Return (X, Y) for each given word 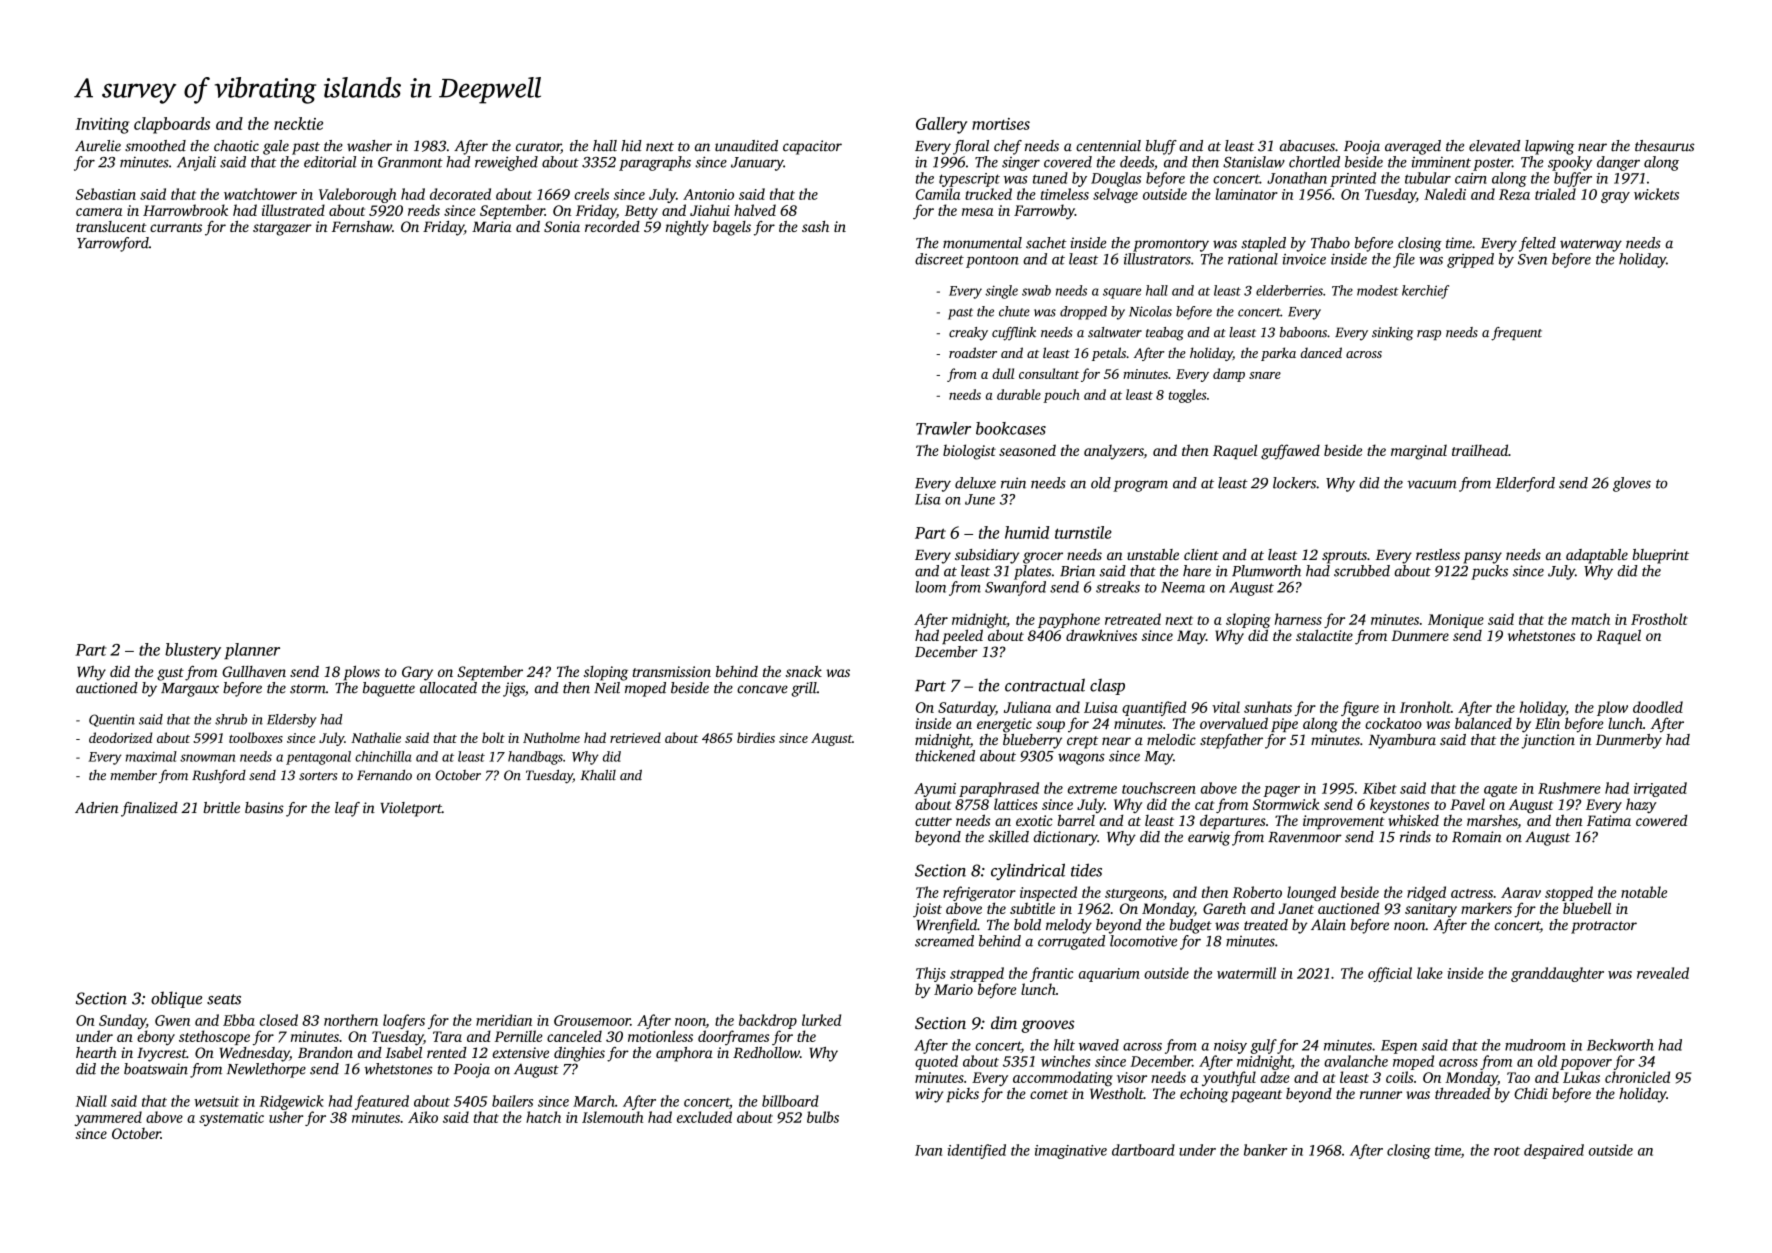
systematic (231, 1119)
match (1591, 619)
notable (1644, 892)
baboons (1303, 332)
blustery (193, 651)
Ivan (928, 1150)
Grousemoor (592, 1020)
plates (1032, 572)
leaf (347, 809)
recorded (612, 226)
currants (176, 227)
